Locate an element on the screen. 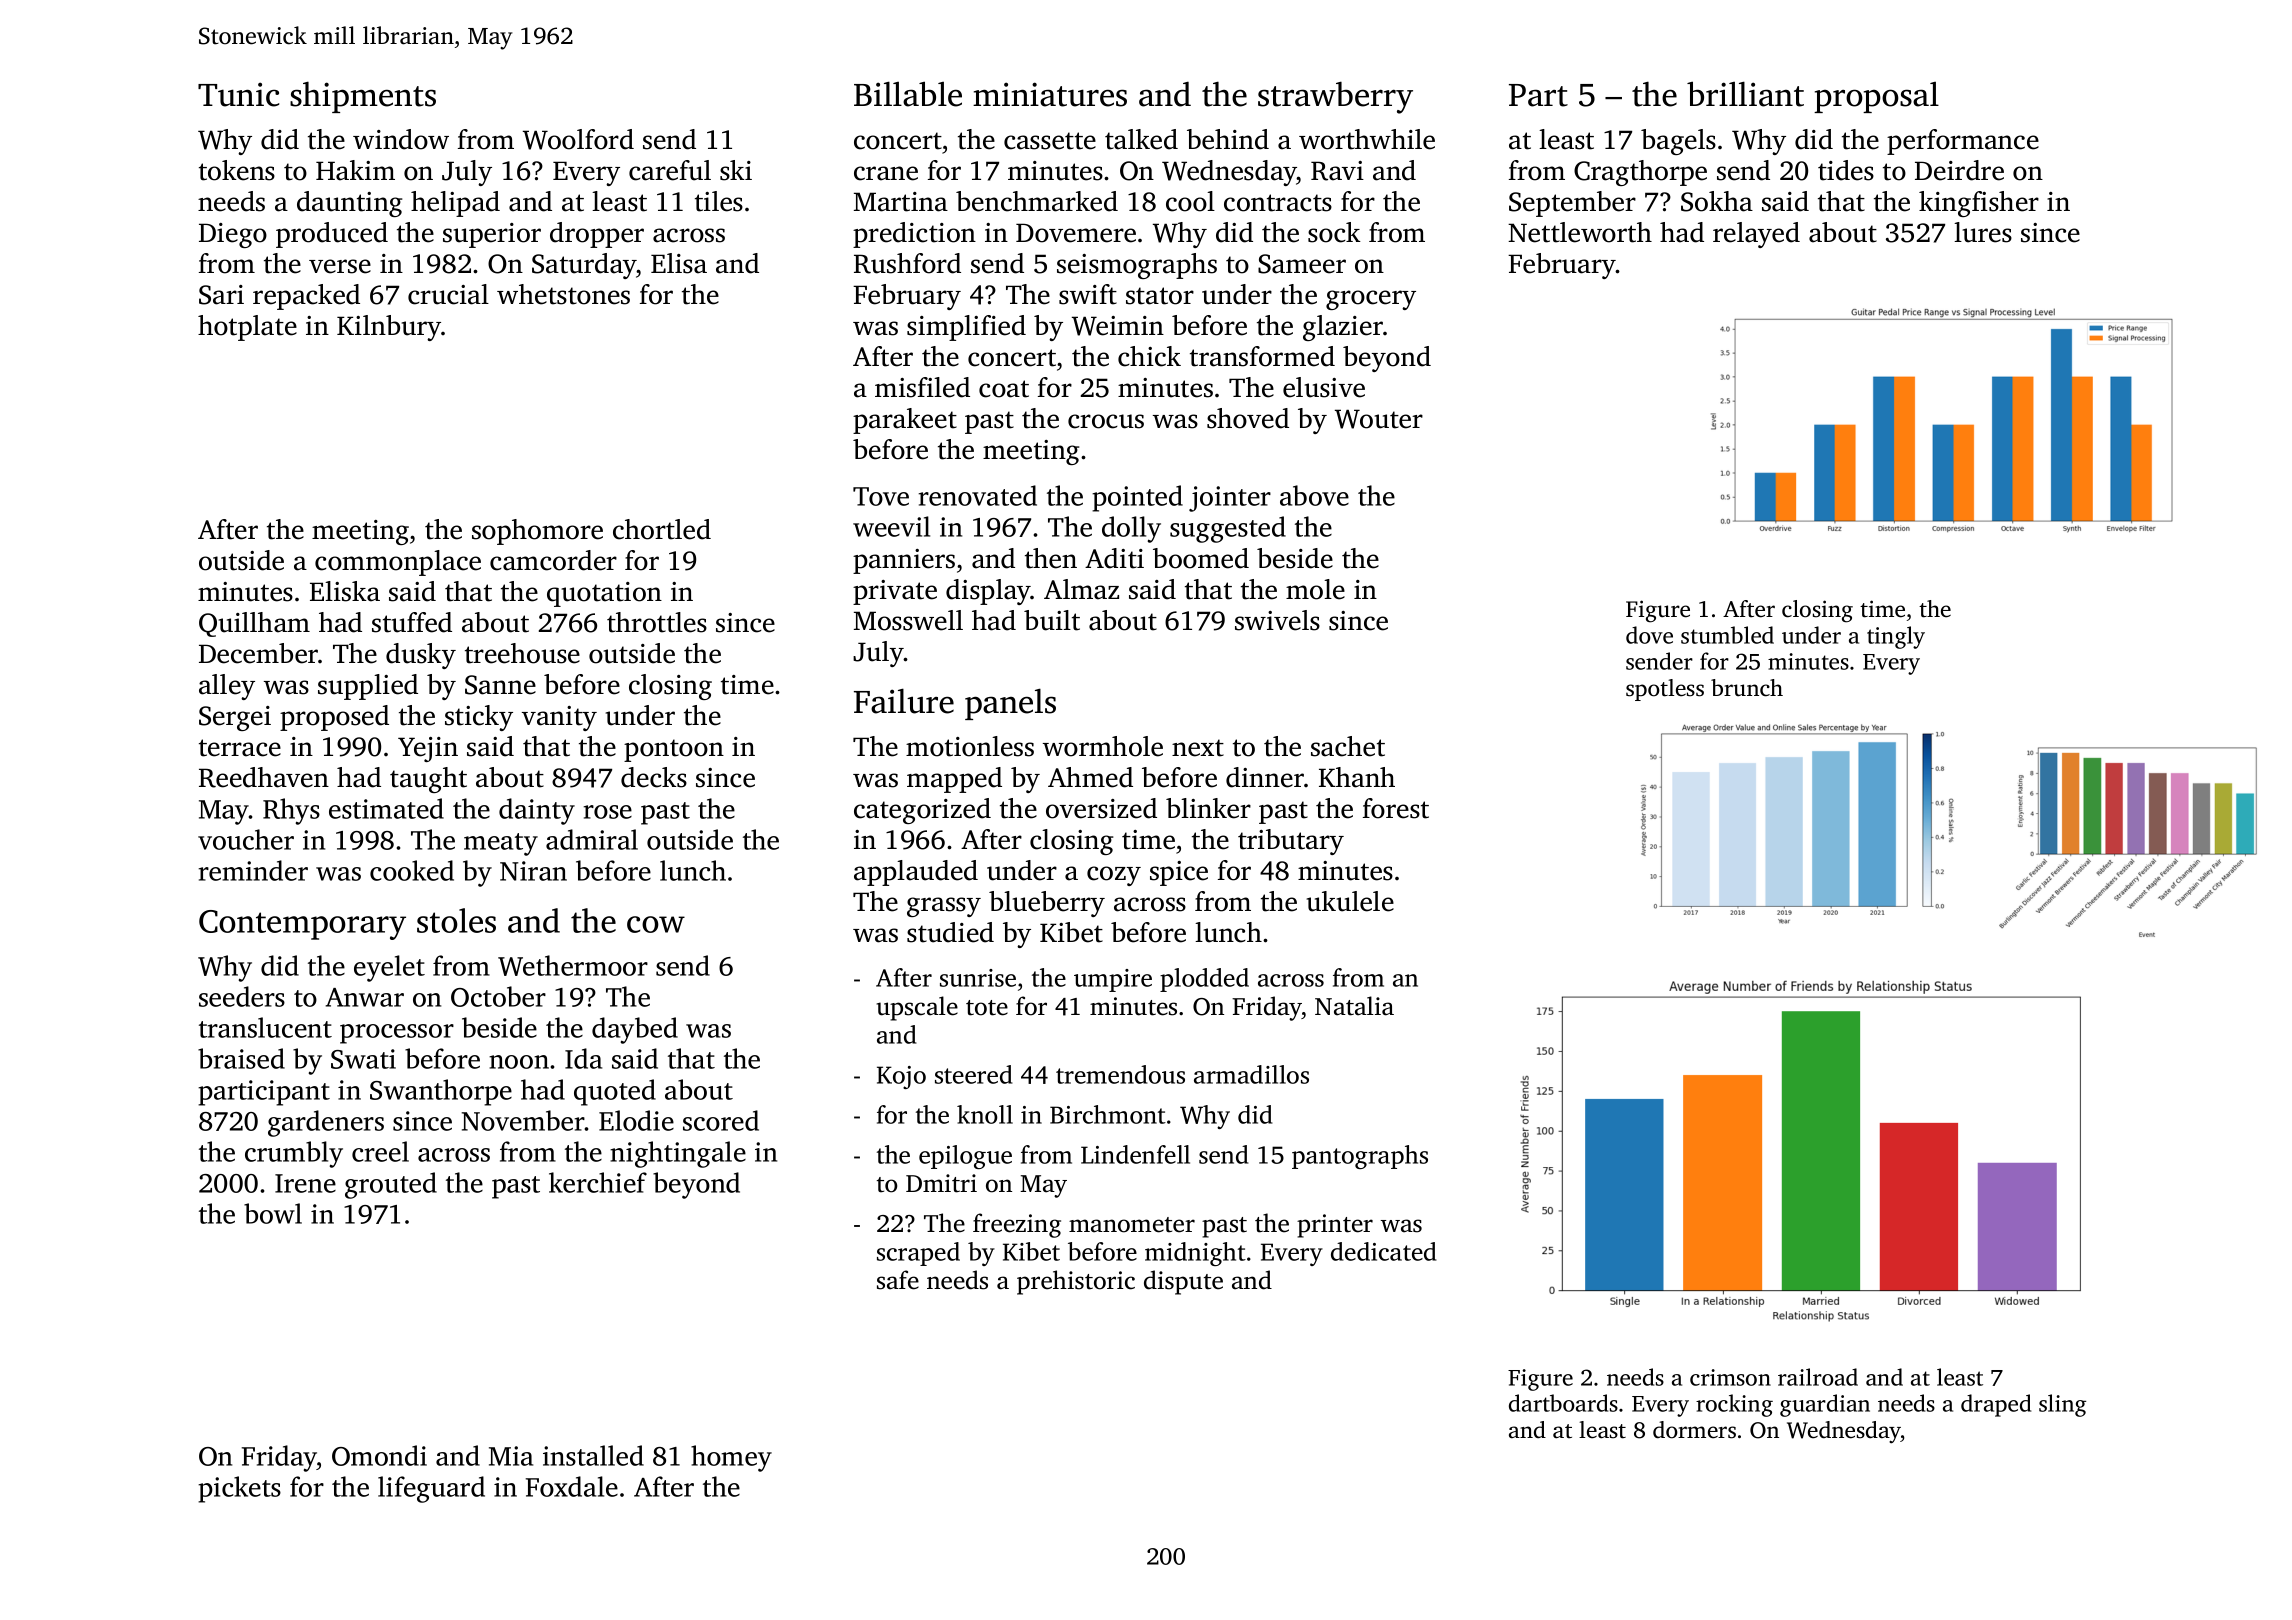  Lindenfell is located at coordinates (1135, 1154).
